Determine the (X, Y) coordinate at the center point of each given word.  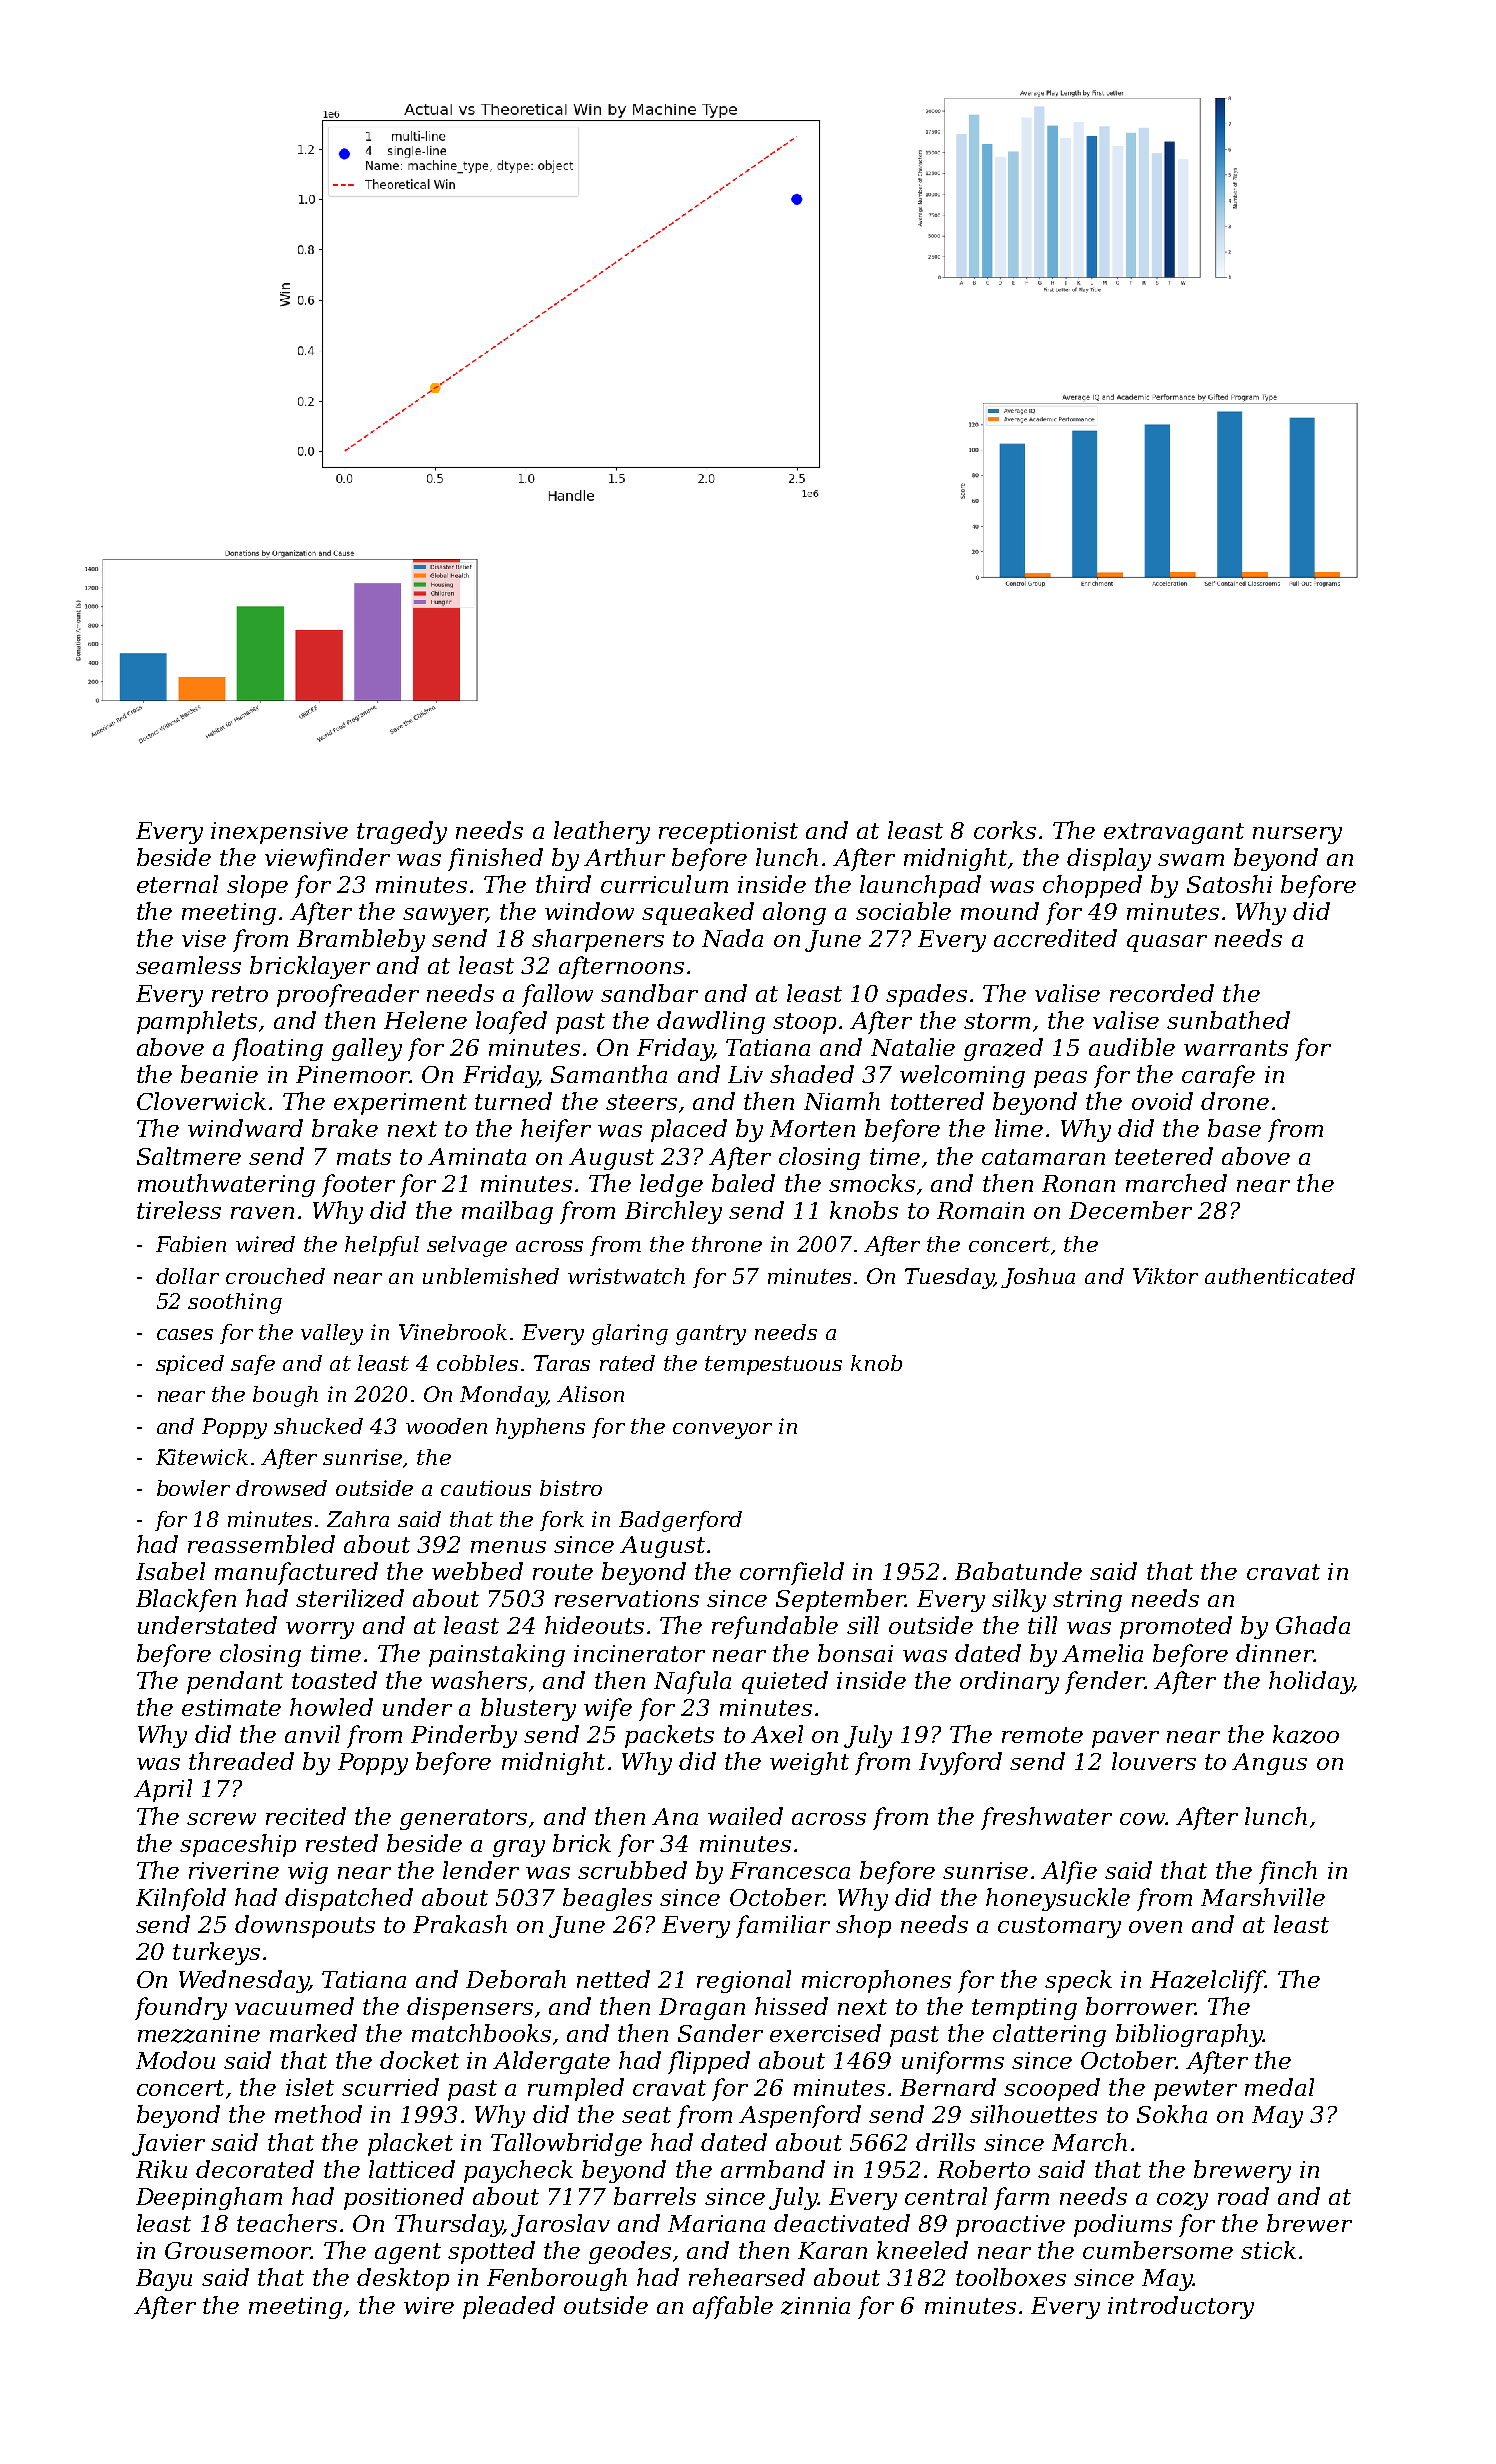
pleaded (509, 2307)
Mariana (716, 2223)
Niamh (842, 1101)
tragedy (402, 832)
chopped (1092, 886)
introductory (1181, 2307)
